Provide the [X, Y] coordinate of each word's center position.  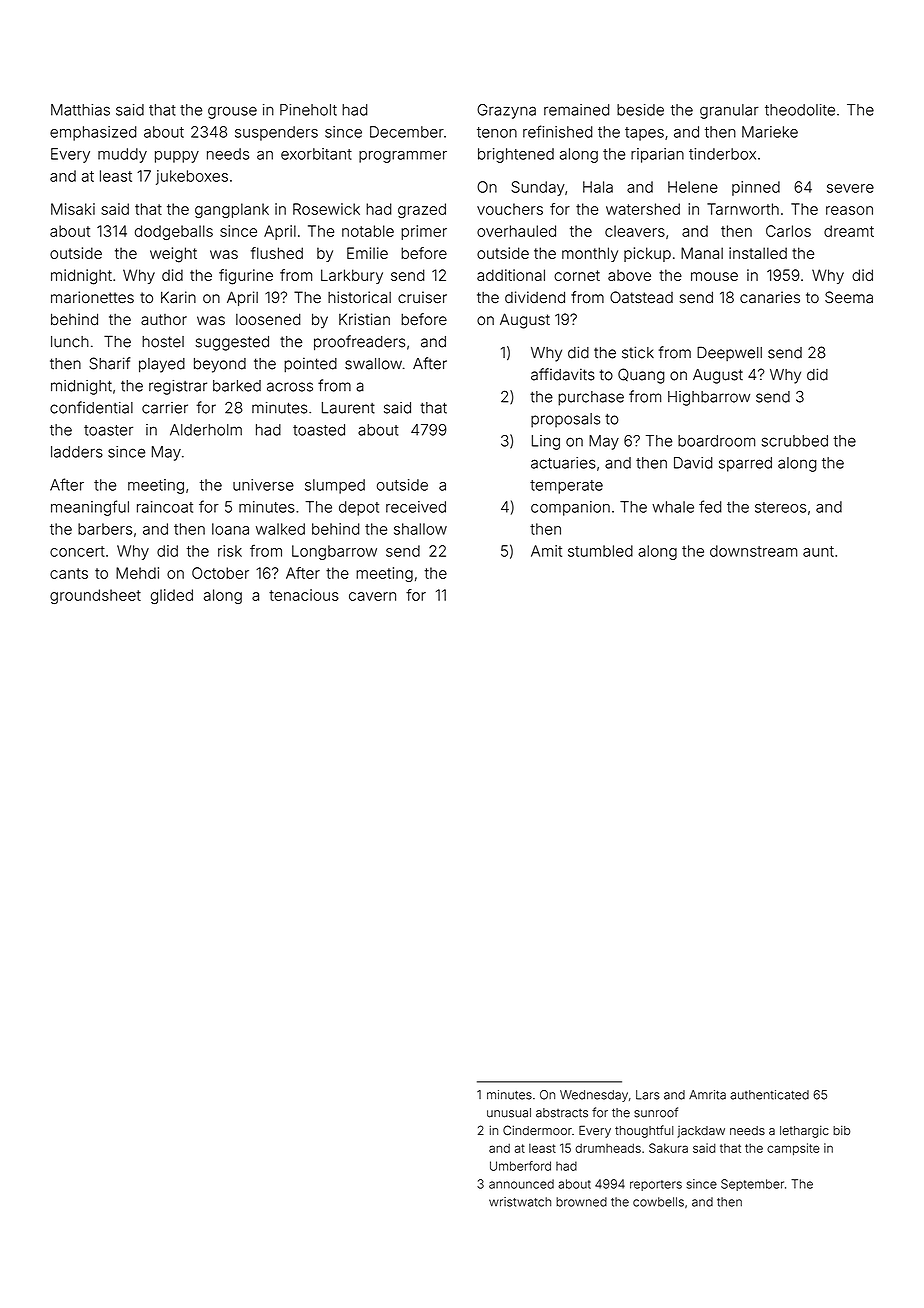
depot [359, 508]
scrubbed [795, 441]
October [220, 573]
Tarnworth [743, 209]
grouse [232, 112]
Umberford [520, 1166]
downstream [753, 551]
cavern [372, 596]
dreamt [849, 231]
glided [172, 596]
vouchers [510, 209]
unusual [509, 1113]
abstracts [562, 1113]
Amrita [707, 1095]
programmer [403, 157]
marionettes [92, 297]
